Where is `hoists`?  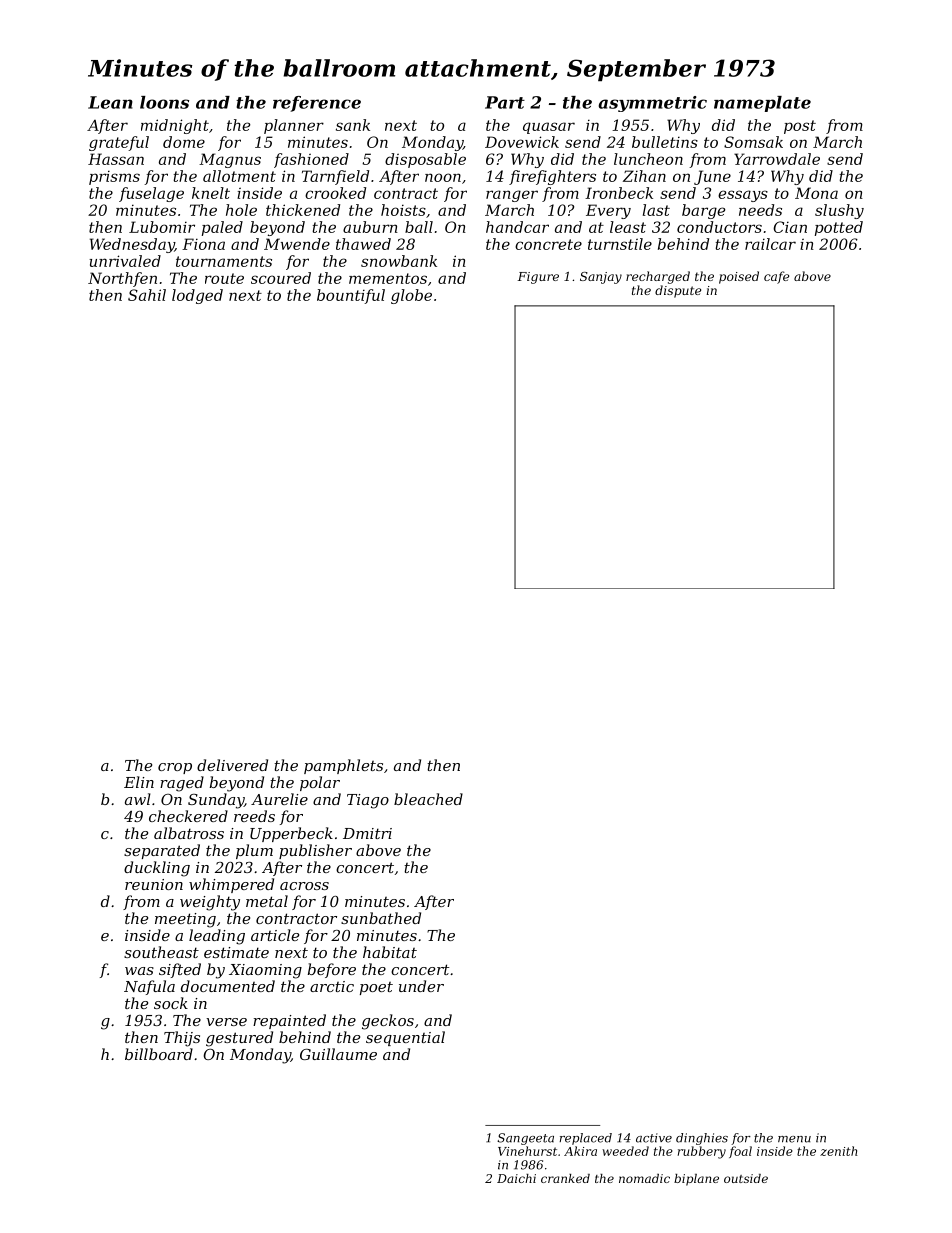 hoists is located at coordinates (403, 210).
